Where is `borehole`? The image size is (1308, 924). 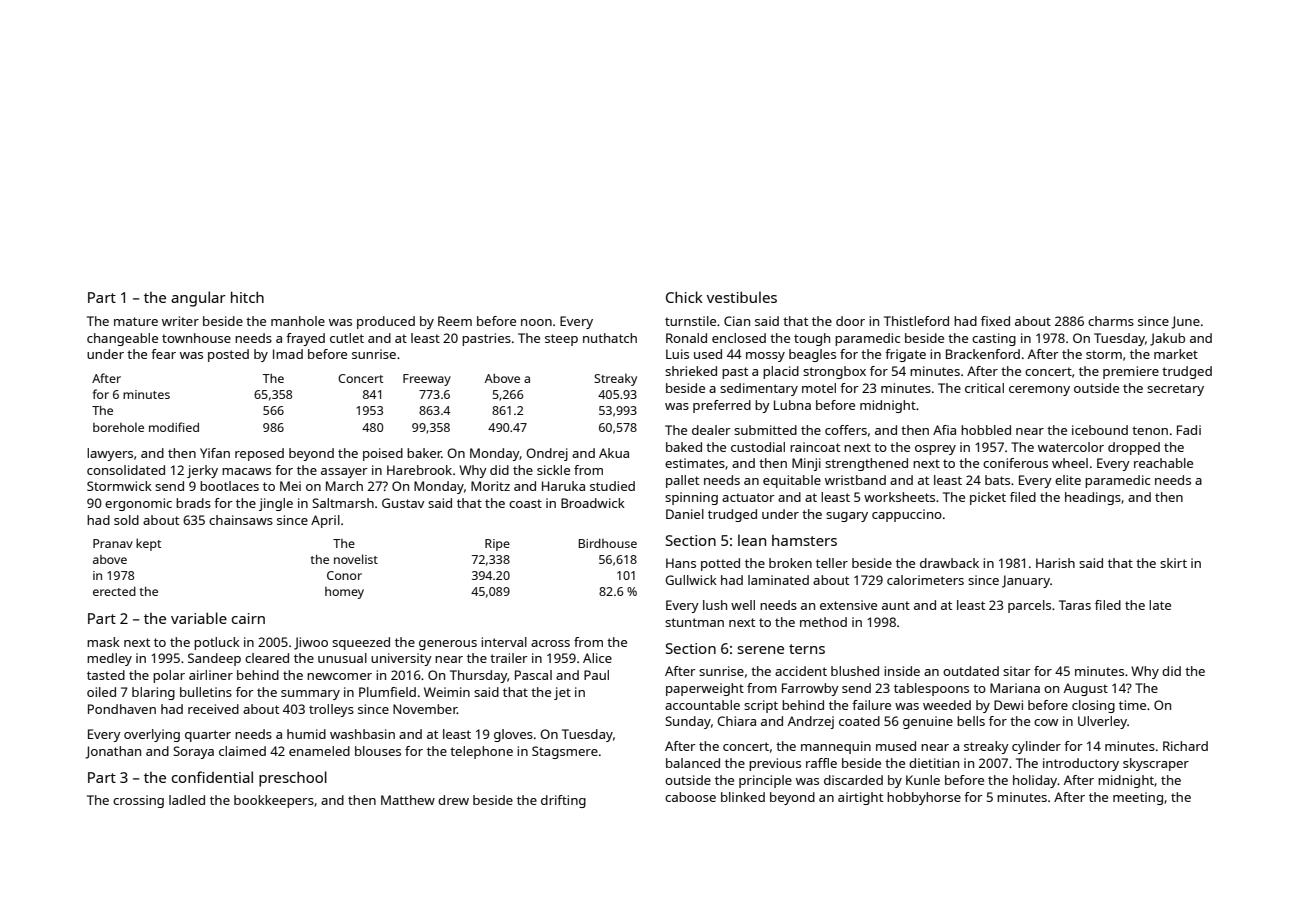
borehole is located at coordinates (118, 427).
